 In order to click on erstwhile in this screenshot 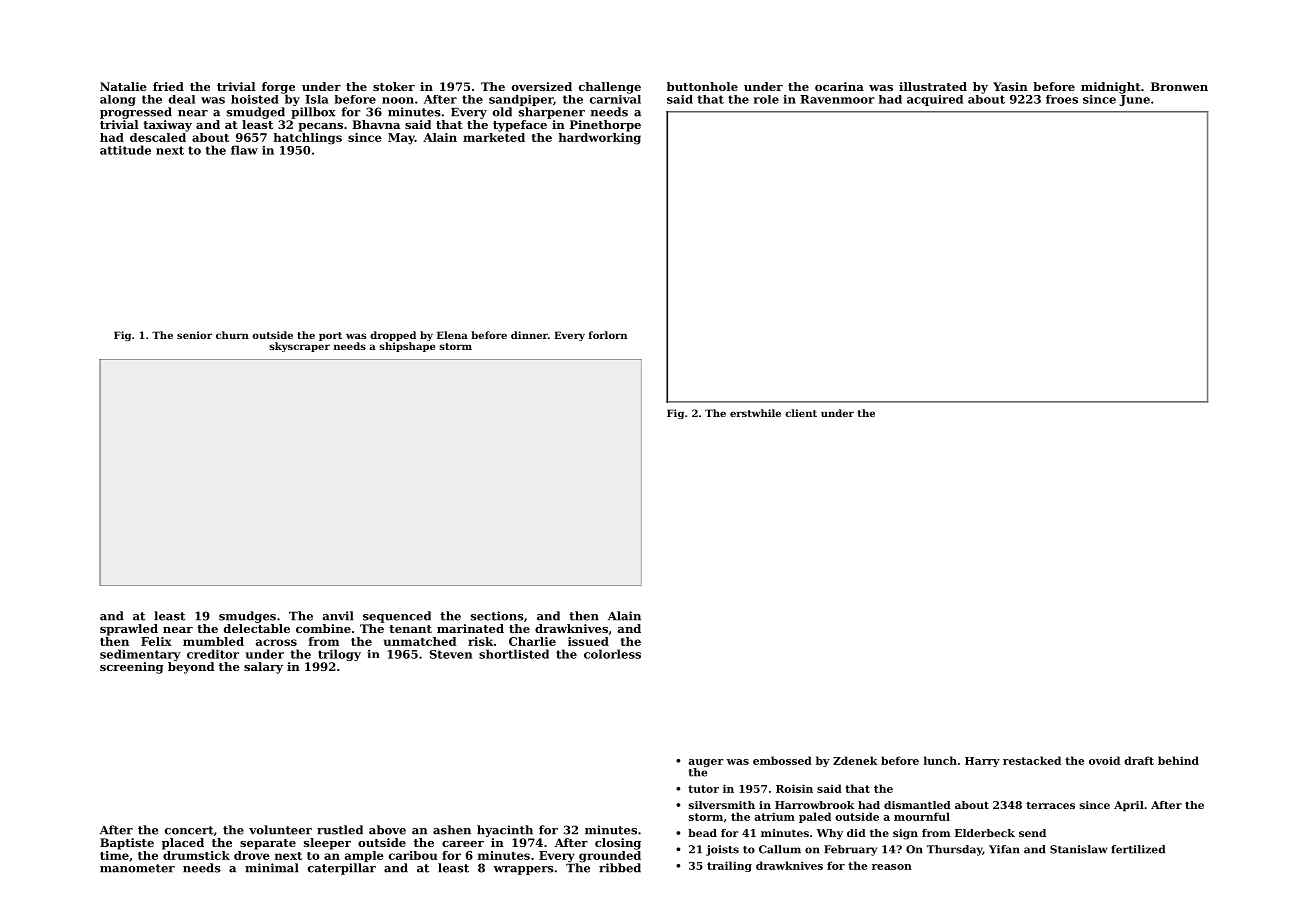, I will do `click(755, 413)`.
